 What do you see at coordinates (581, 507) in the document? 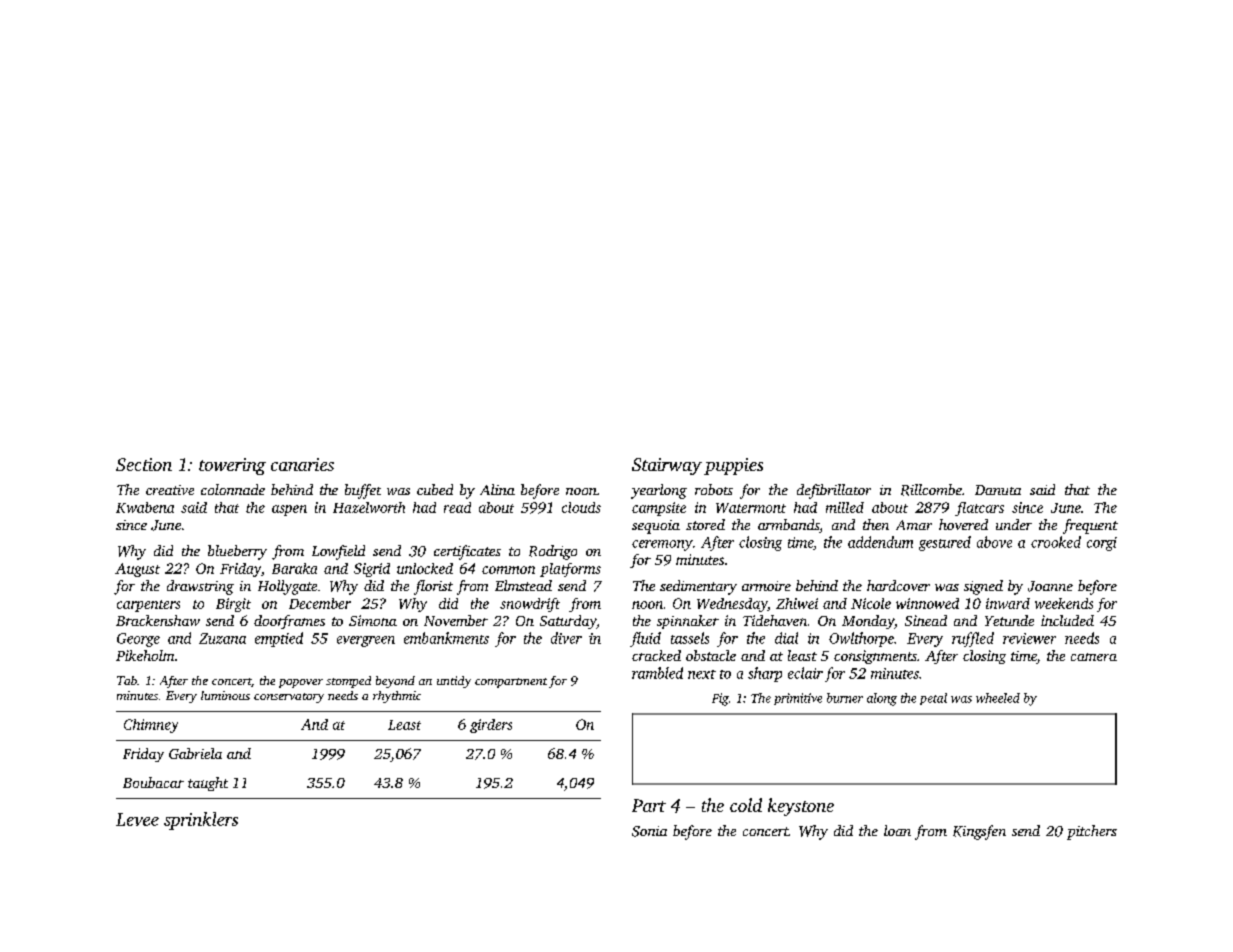
I see `clouds` at bounding box center [581, 507].
